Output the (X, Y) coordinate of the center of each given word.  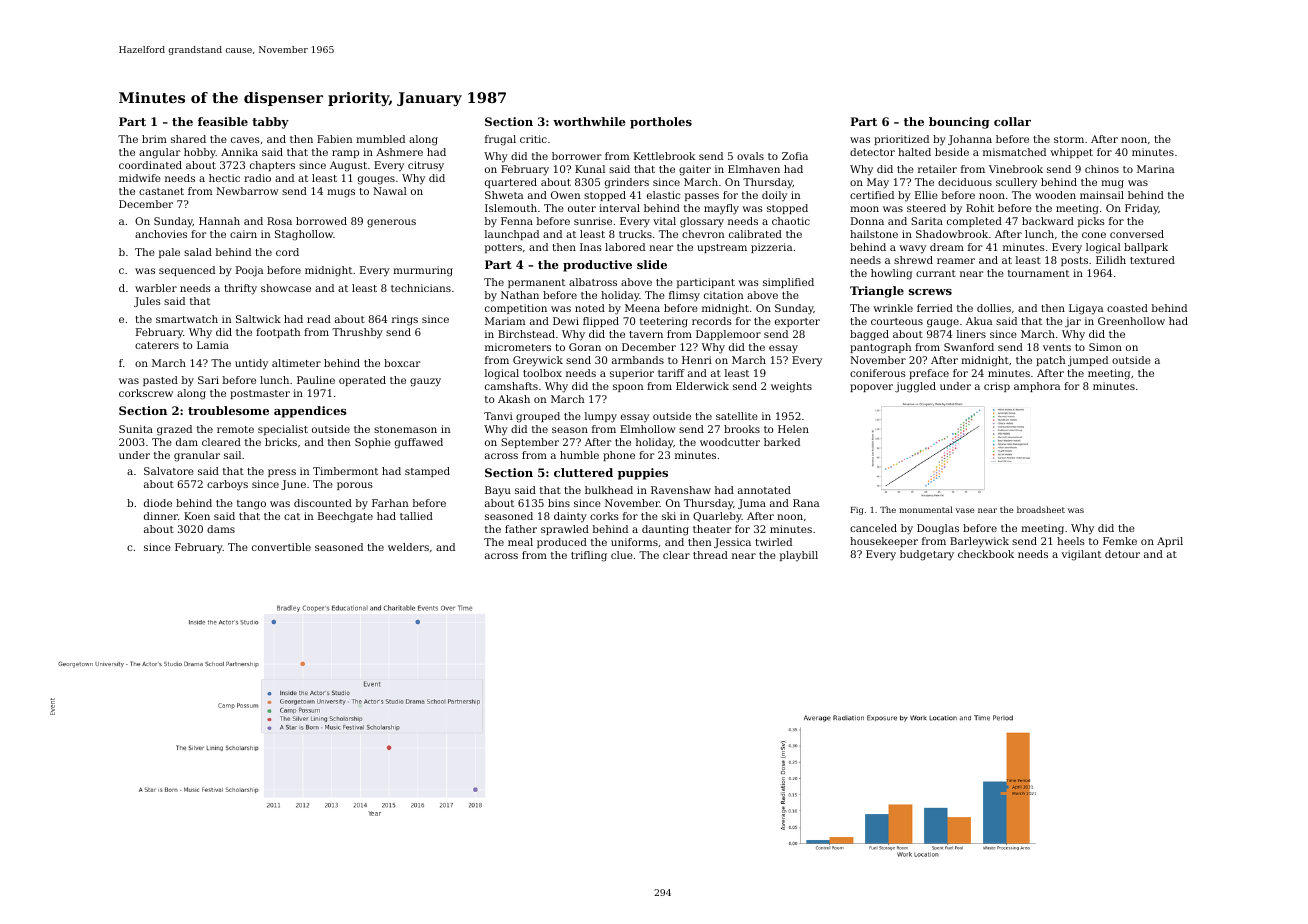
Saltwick (258, 319)
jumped (1088, 361)
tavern (646, 334)
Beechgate (345, 517)
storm (1069, 139)
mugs (341, 193)
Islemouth (511, 208)
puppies (643, 474)
